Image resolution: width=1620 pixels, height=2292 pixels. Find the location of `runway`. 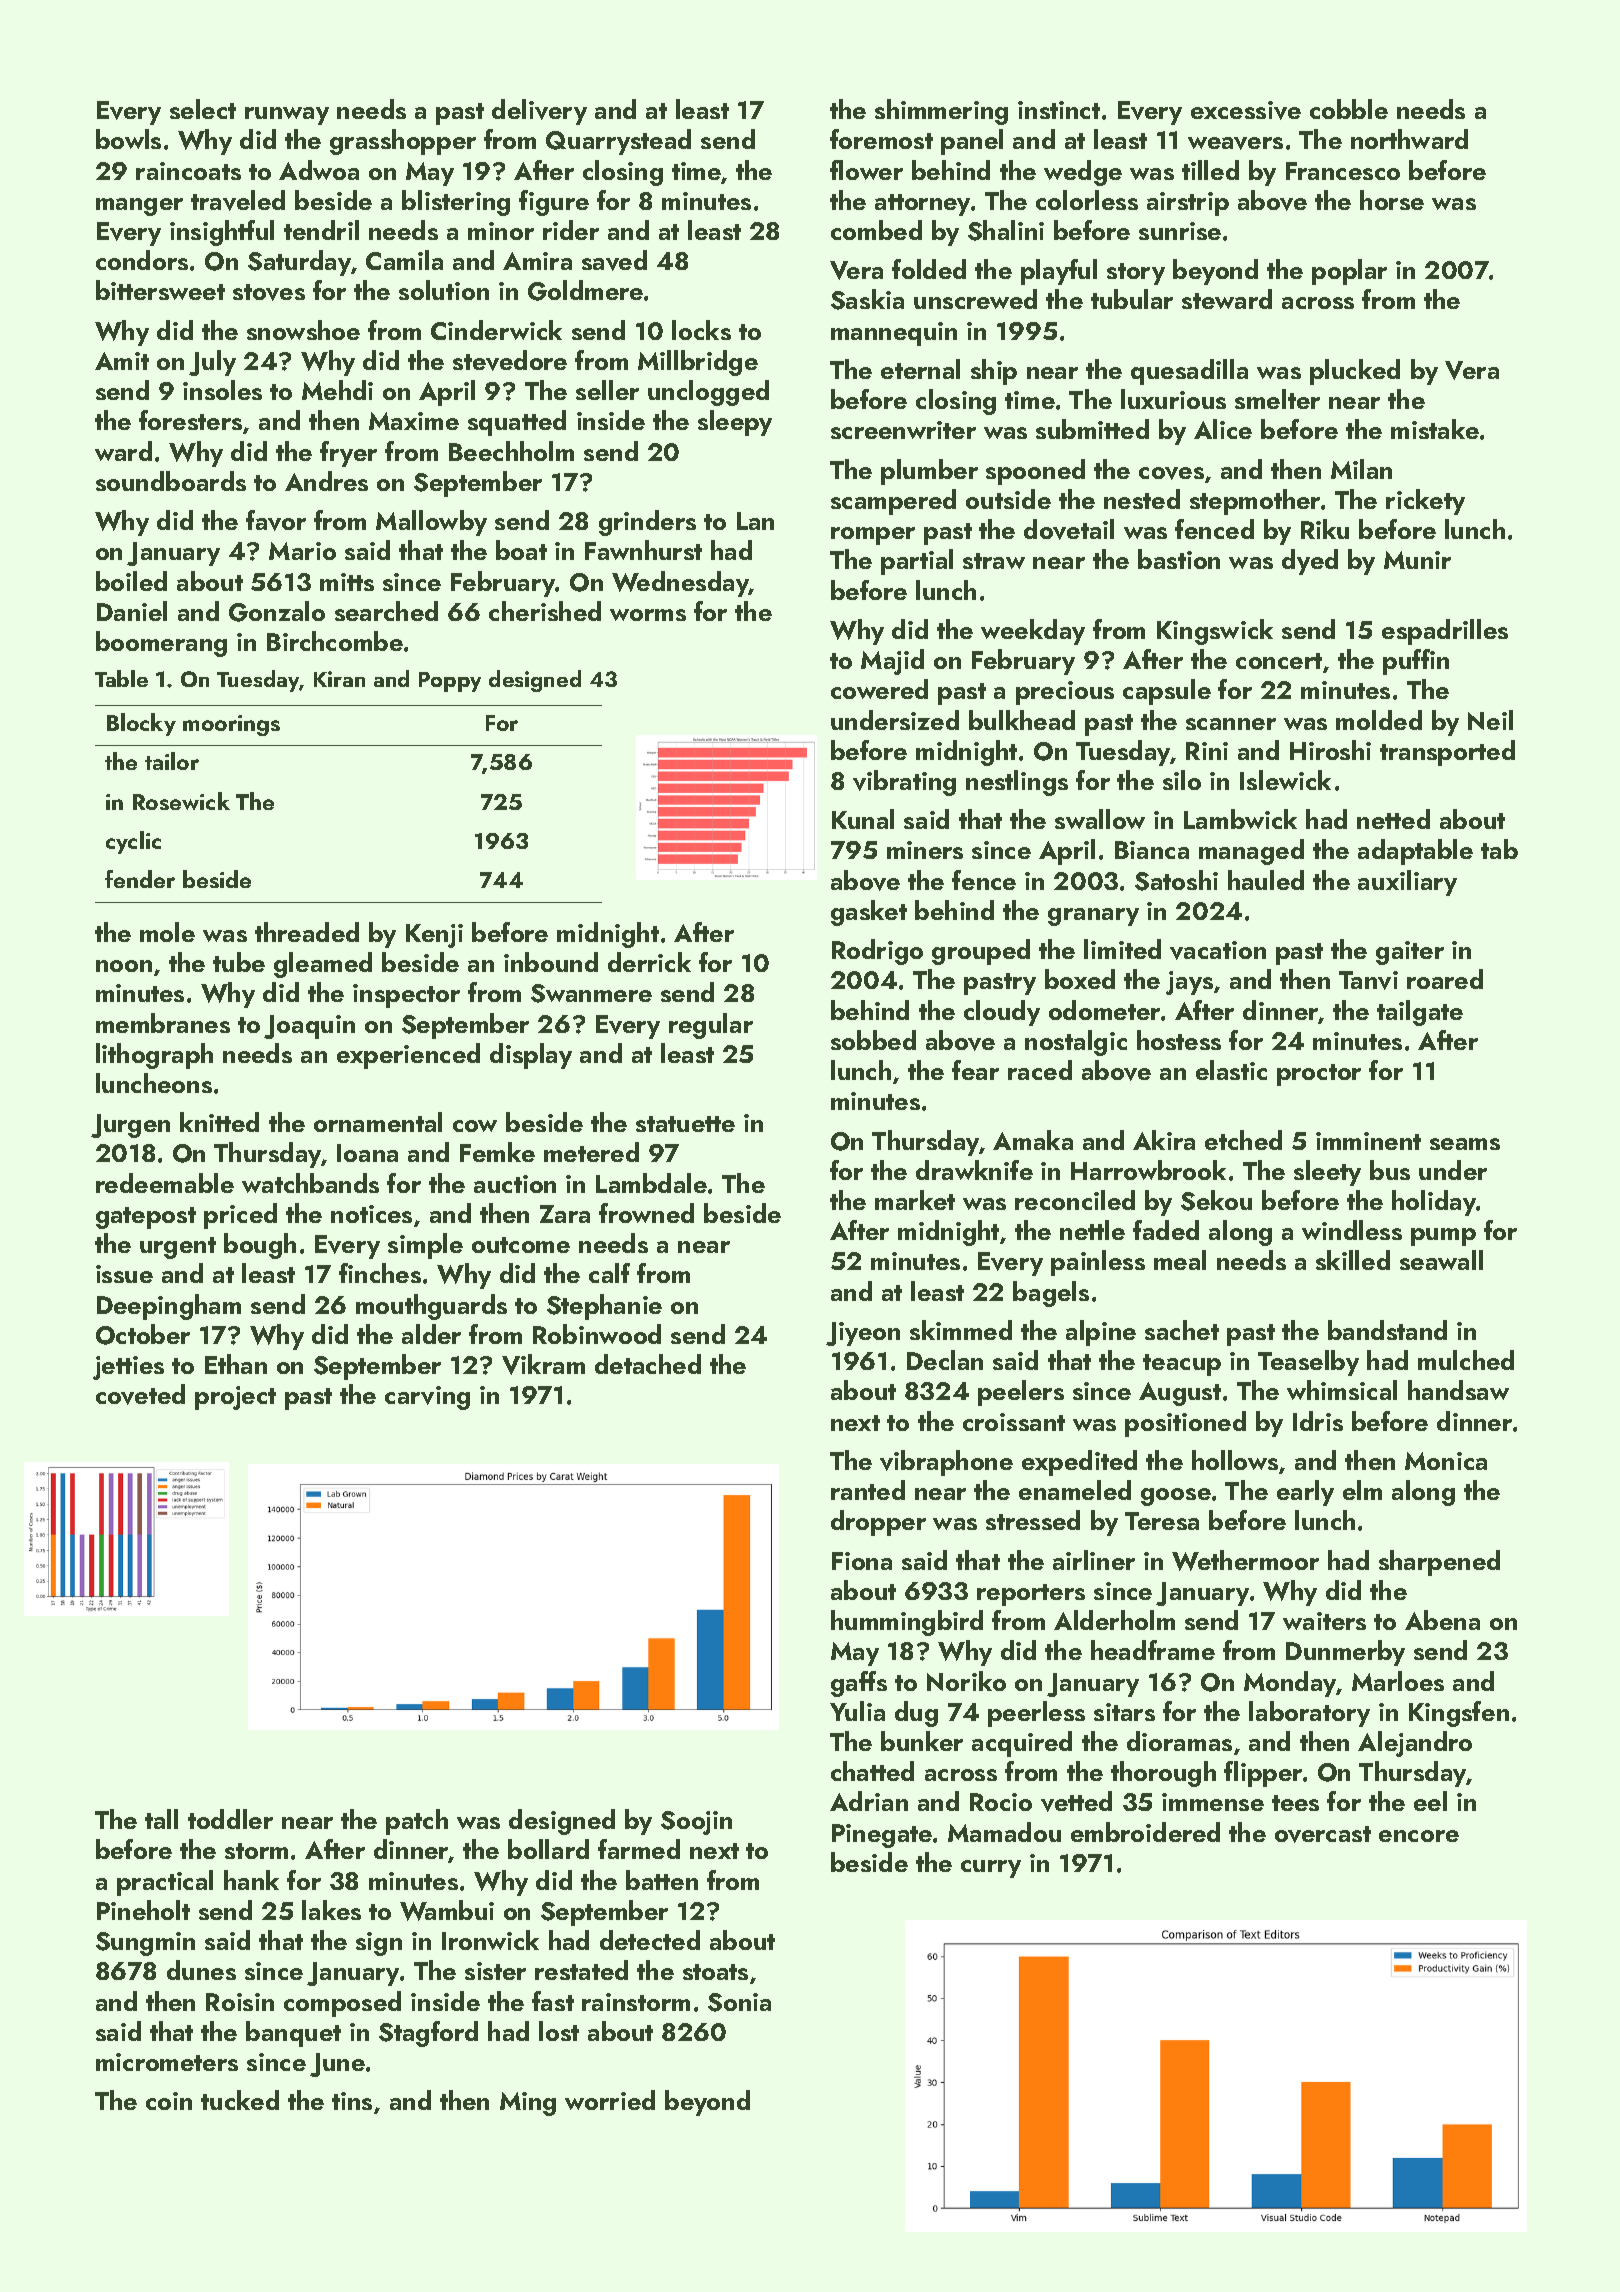

runway is located at coordinates (287, 116).
